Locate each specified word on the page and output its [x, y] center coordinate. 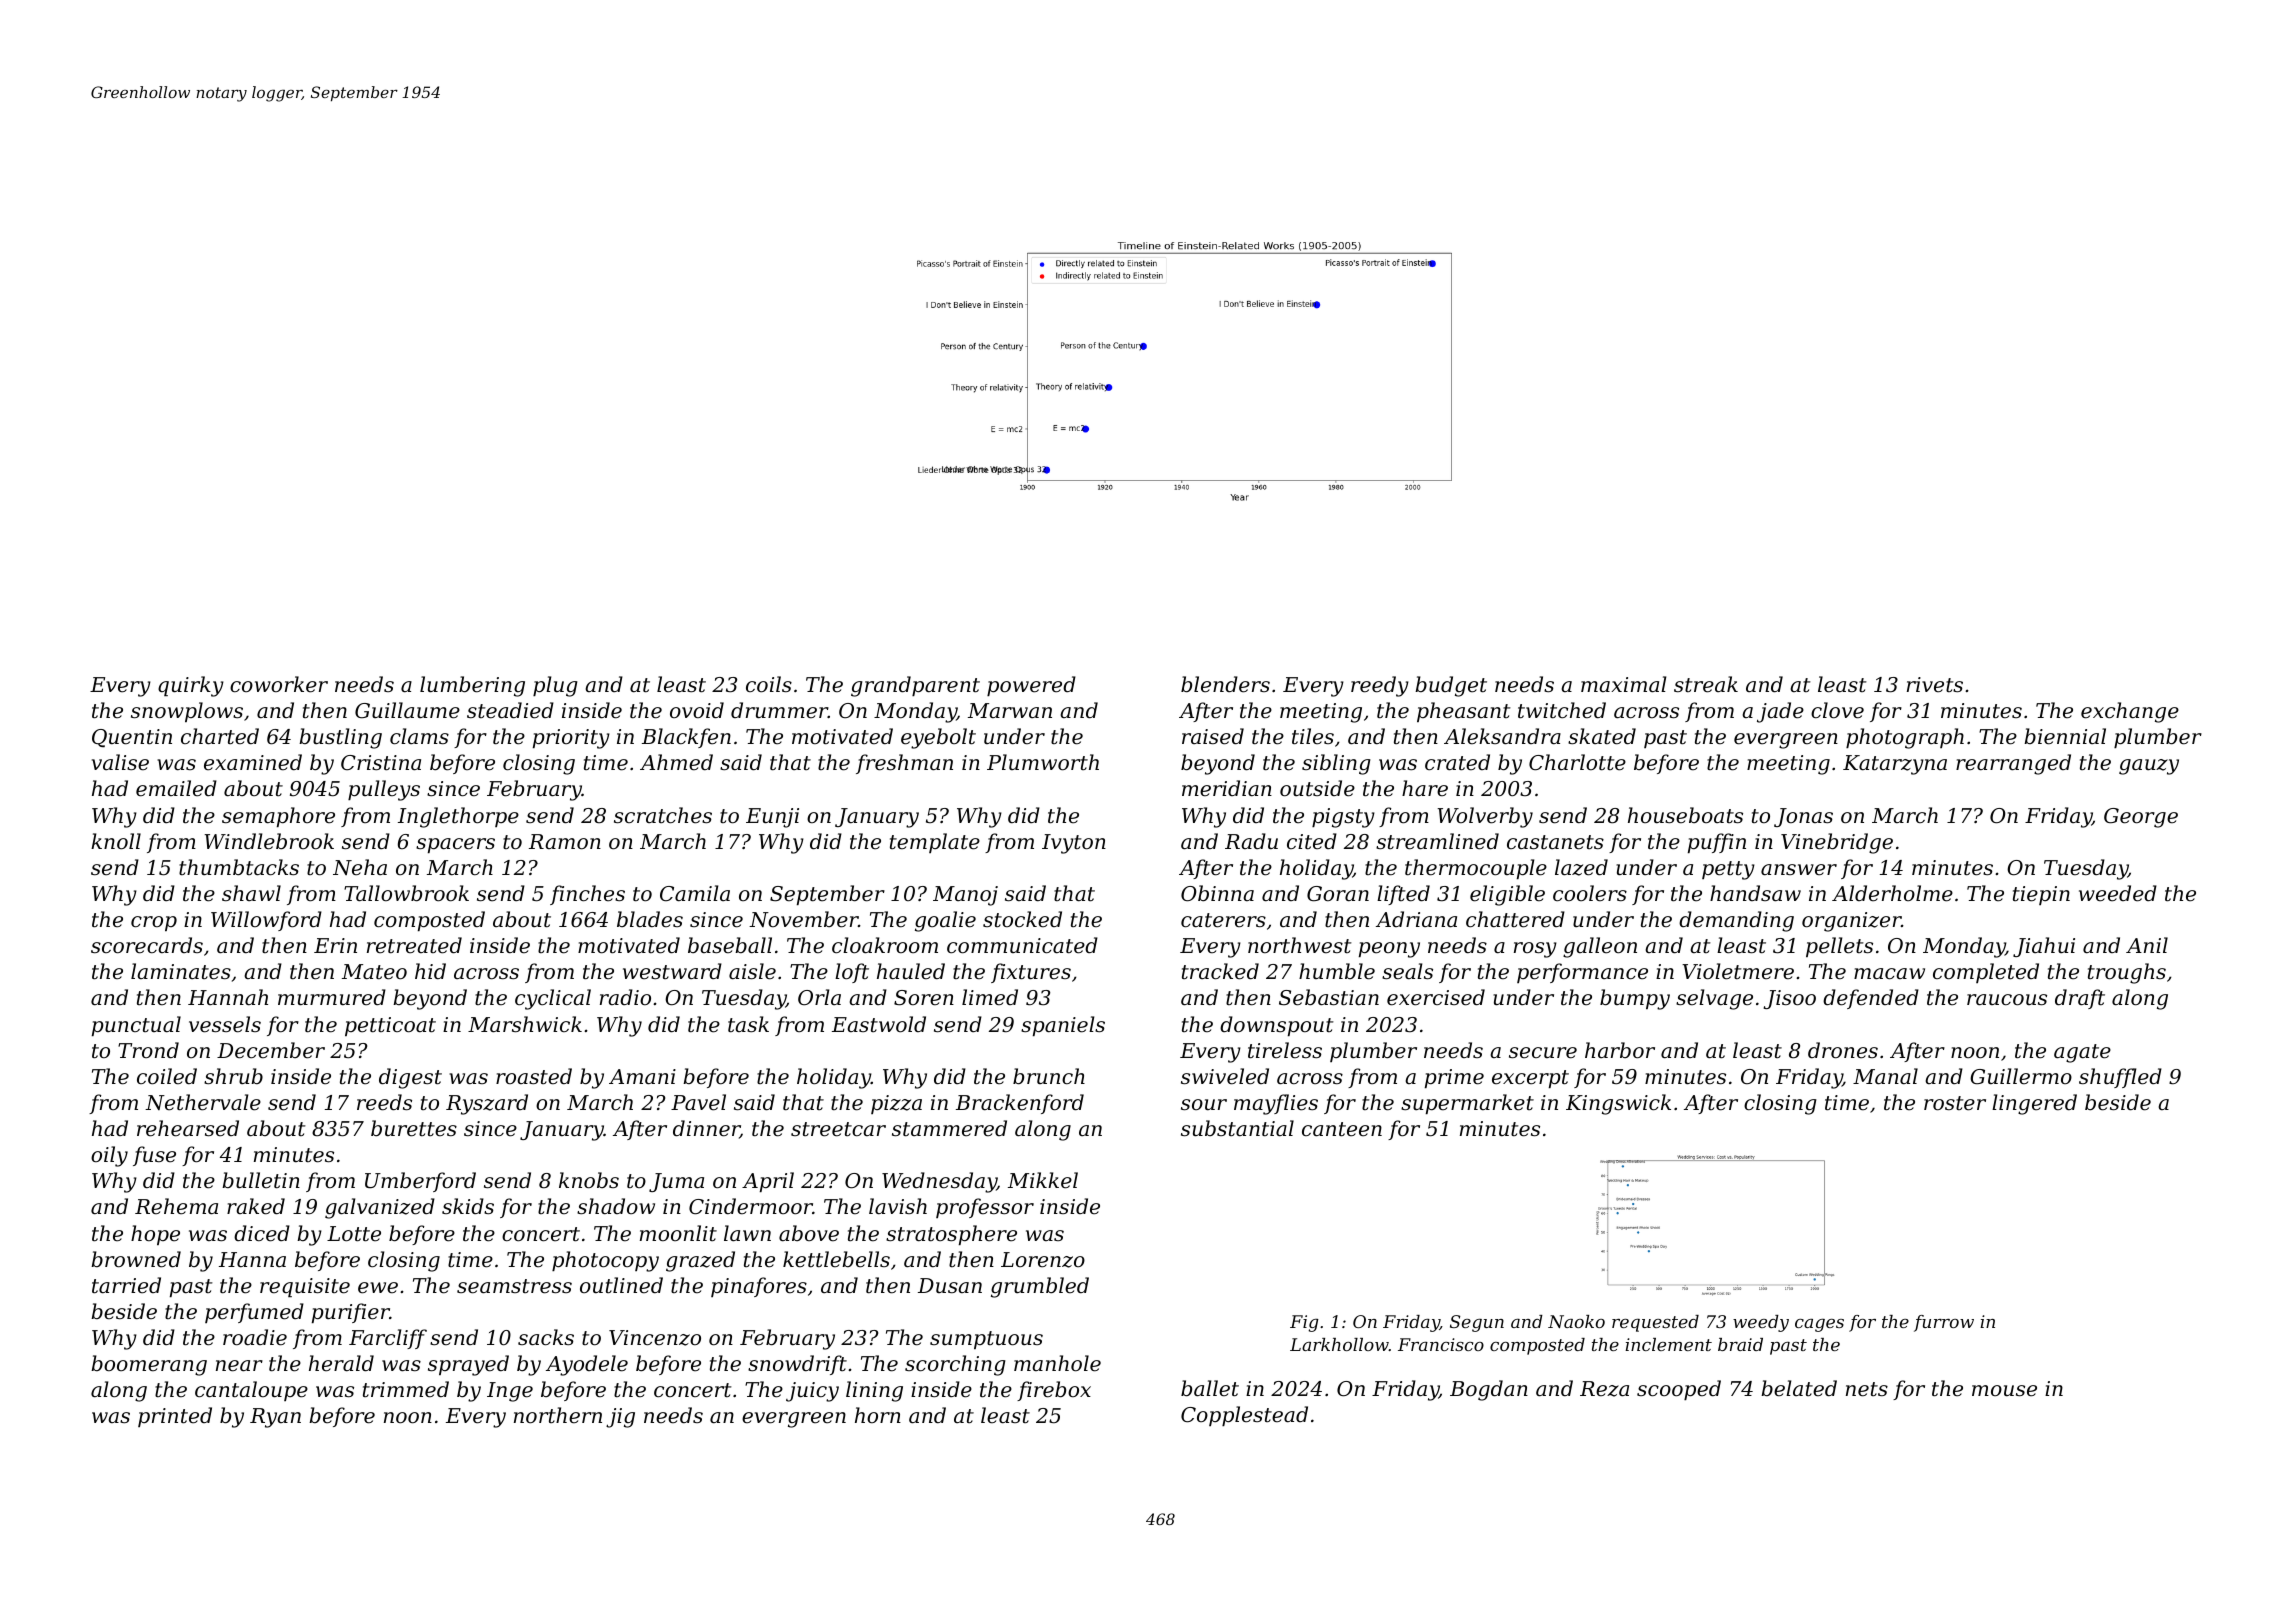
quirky [191, 686]
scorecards [147, 945]
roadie [255, 1337]
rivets [1935, 685]
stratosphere [951, 1235]
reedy [1380, 686]
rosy [1535, 950]
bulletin [261, 1180]
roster [1955, 1103]
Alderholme [1892, 893]
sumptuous [986, 1340]
